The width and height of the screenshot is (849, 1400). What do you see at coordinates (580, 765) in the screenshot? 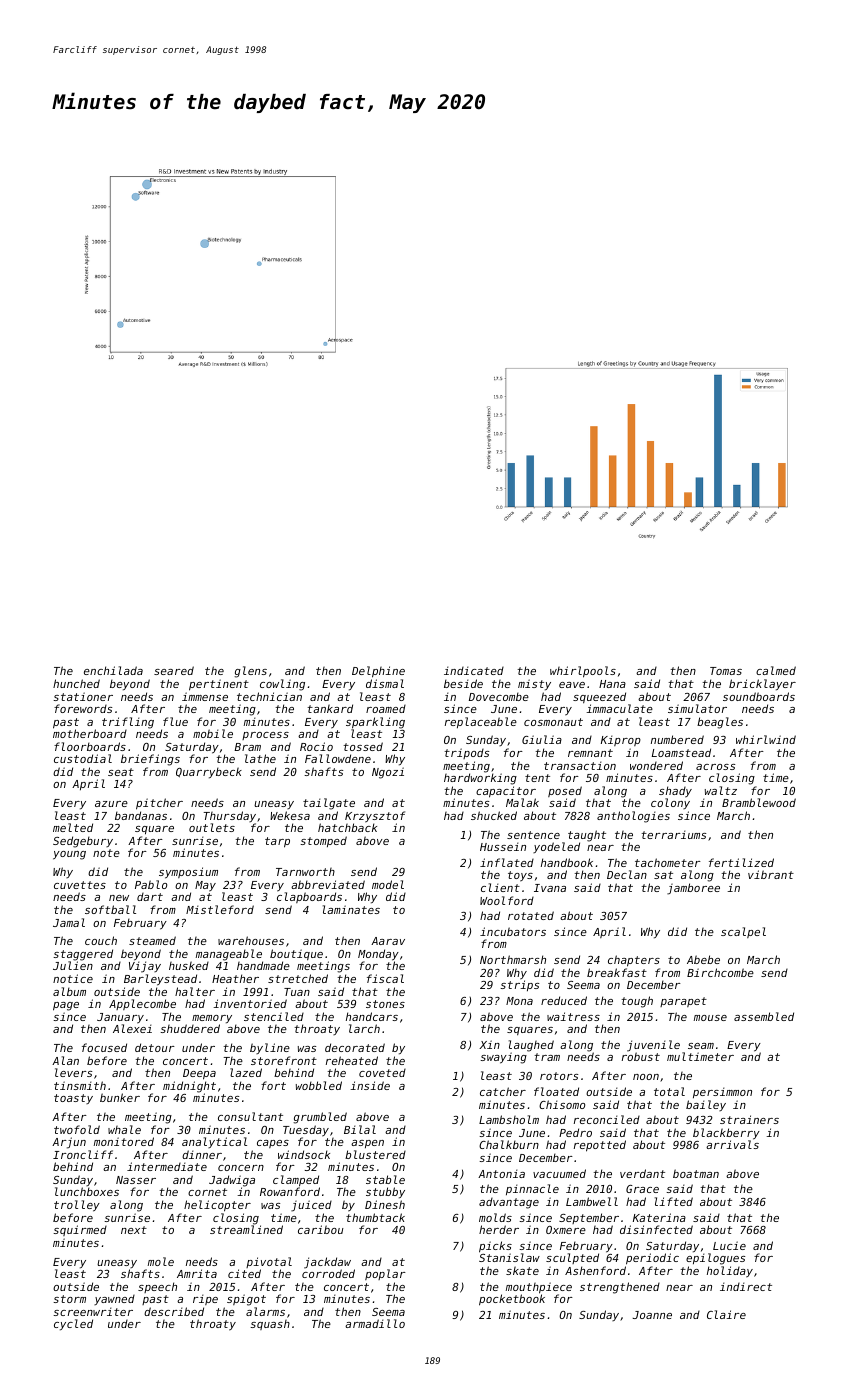
I see `transaction` at bounding box center [580, 765].
